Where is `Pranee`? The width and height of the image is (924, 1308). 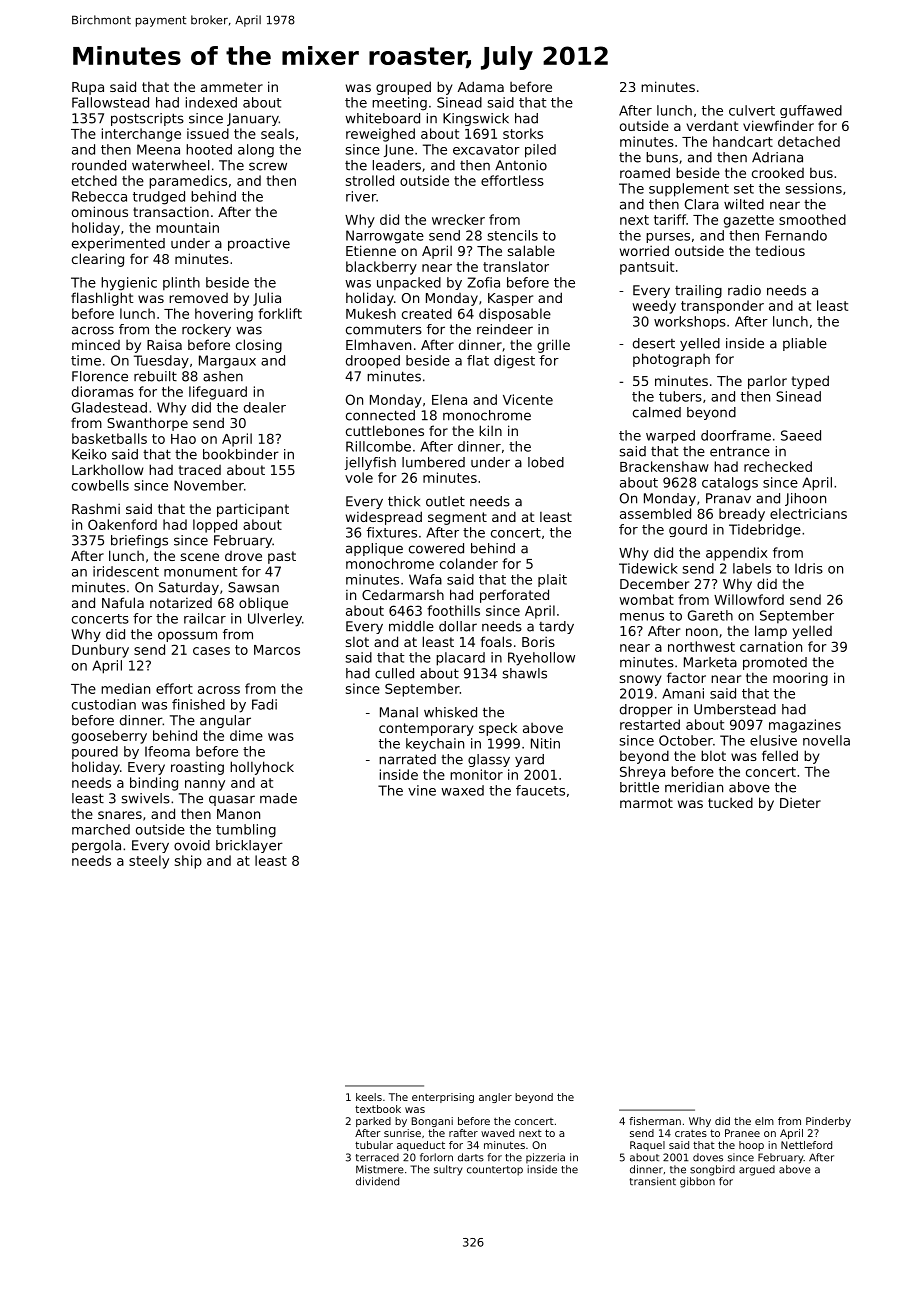 Pranee is located at coordinates (742, 1133).
